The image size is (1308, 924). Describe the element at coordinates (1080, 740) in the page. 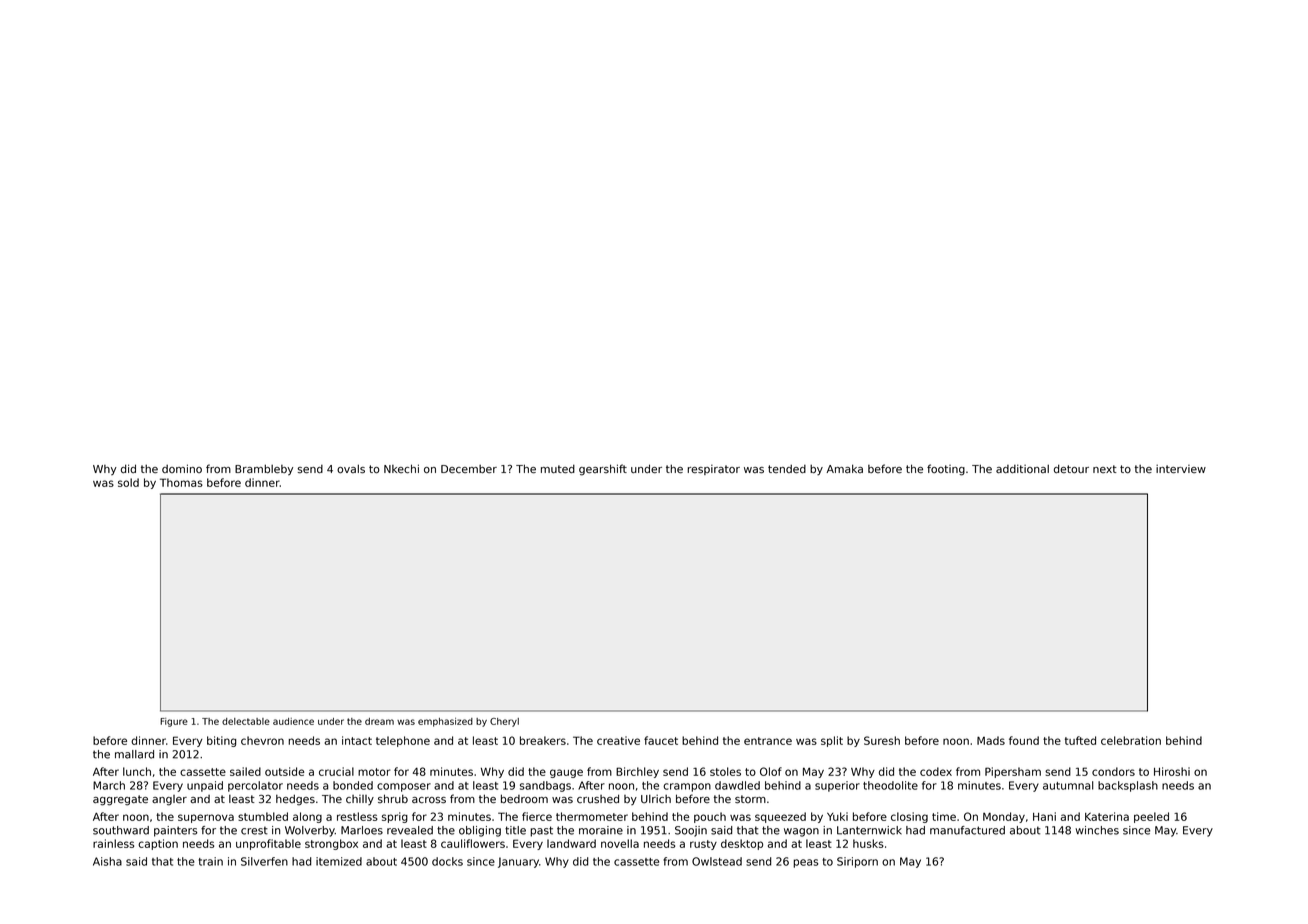

I see `tufted` at that location.
